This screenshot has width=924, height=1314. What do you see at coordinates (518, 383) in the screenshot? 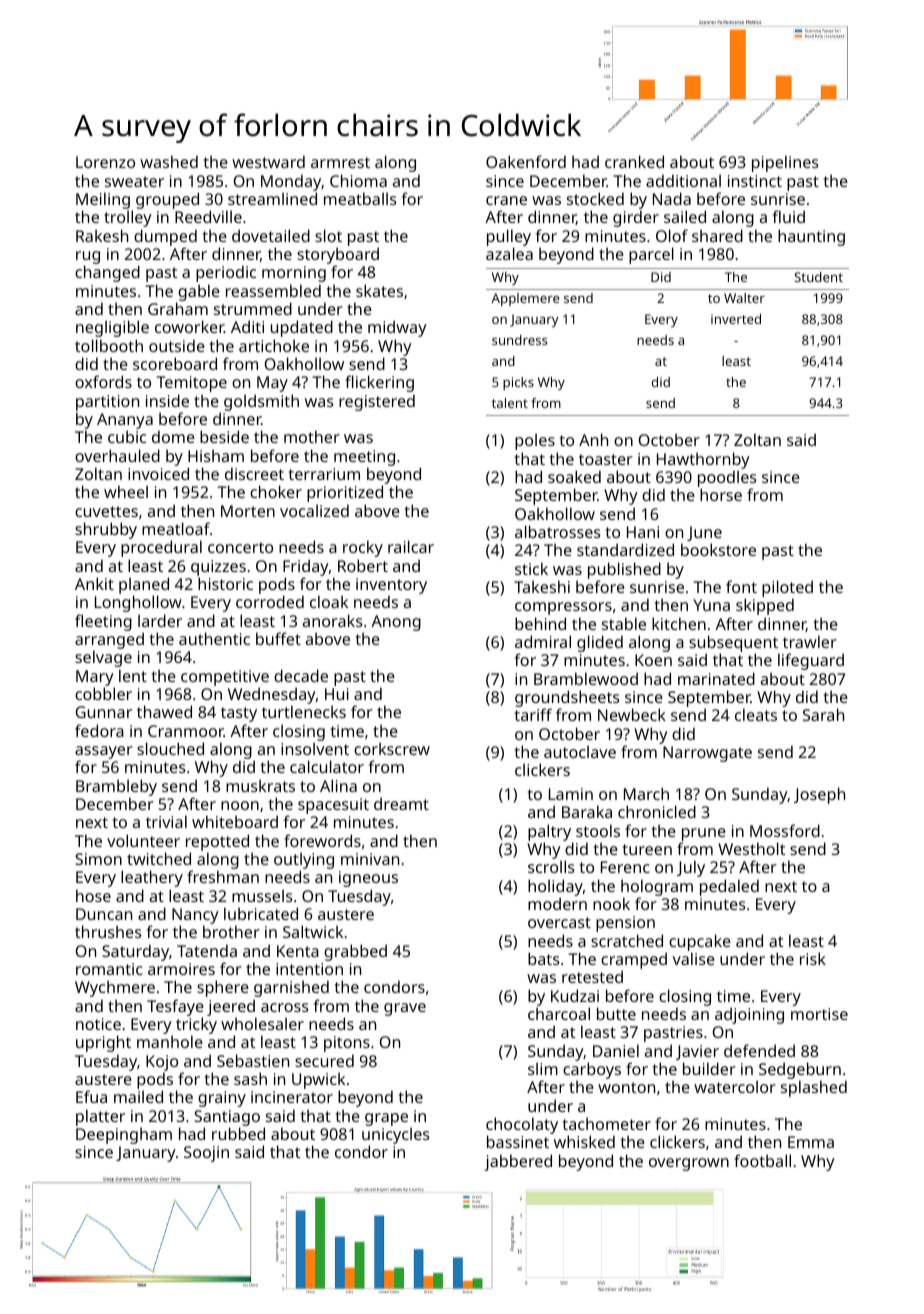
I see `picks` at bounding box center [518, 383].
